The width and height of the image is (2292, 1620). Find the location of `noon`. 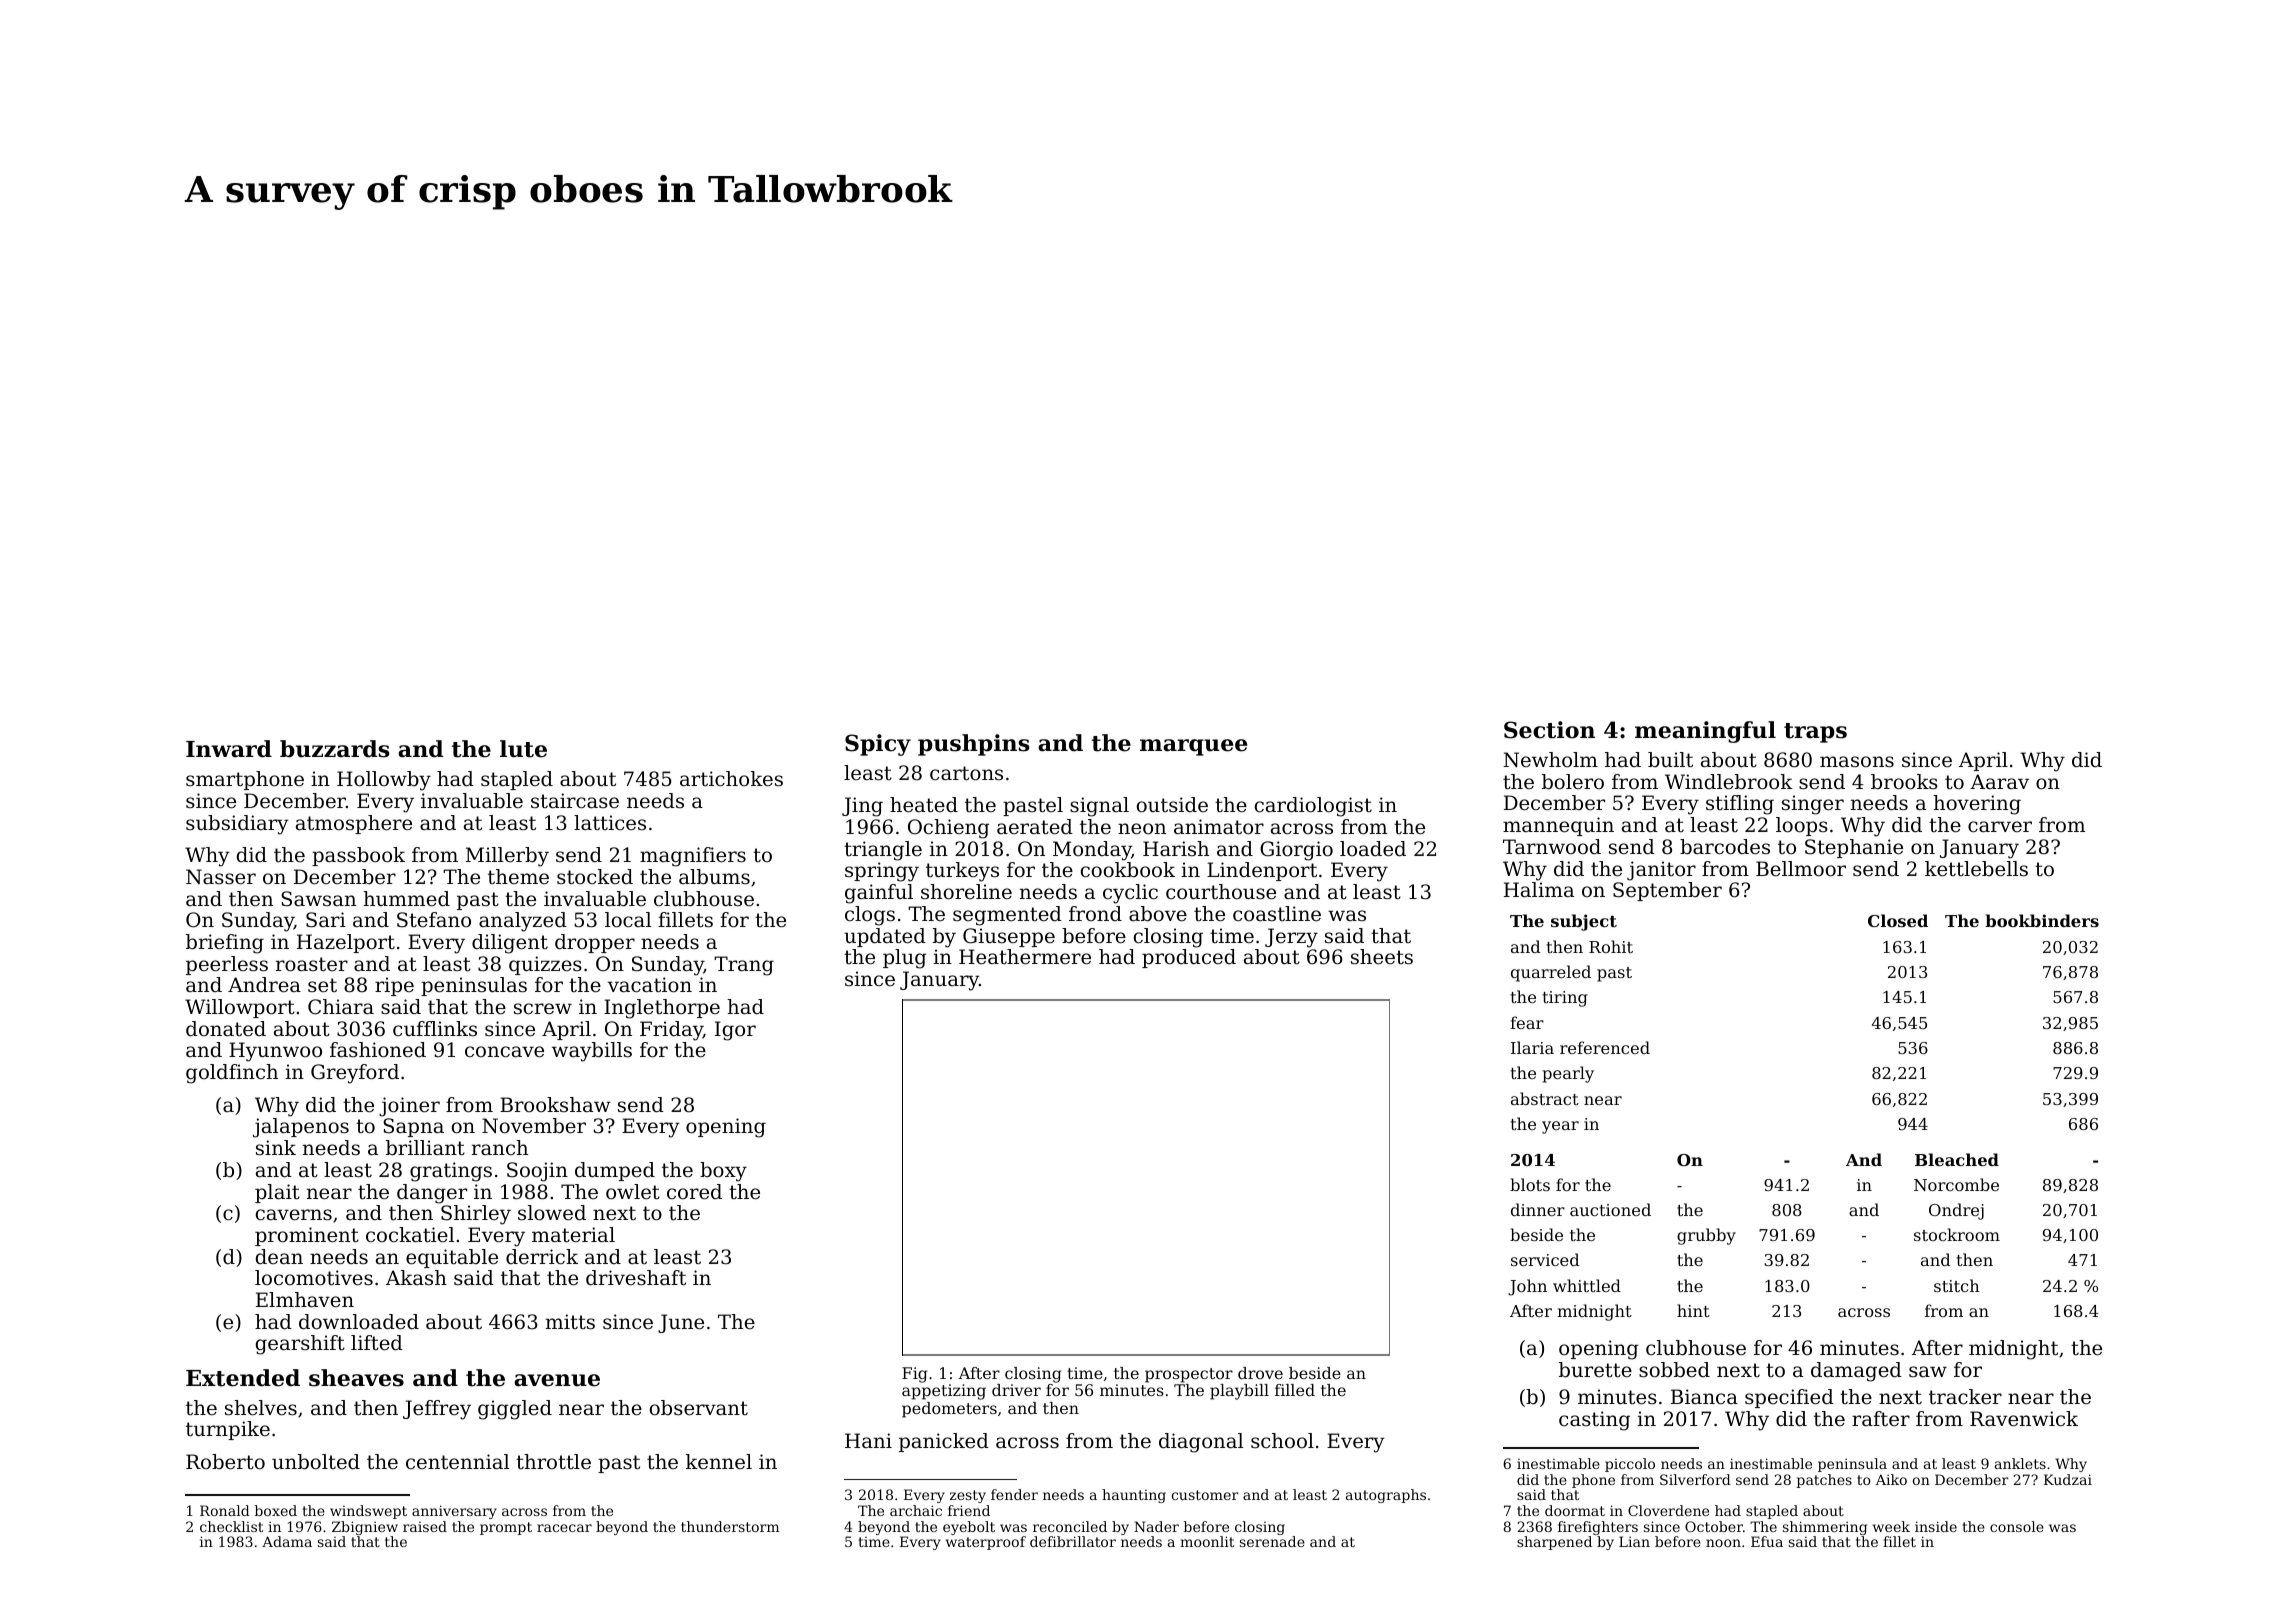

noon is located at coordinates (1723, 1543).
